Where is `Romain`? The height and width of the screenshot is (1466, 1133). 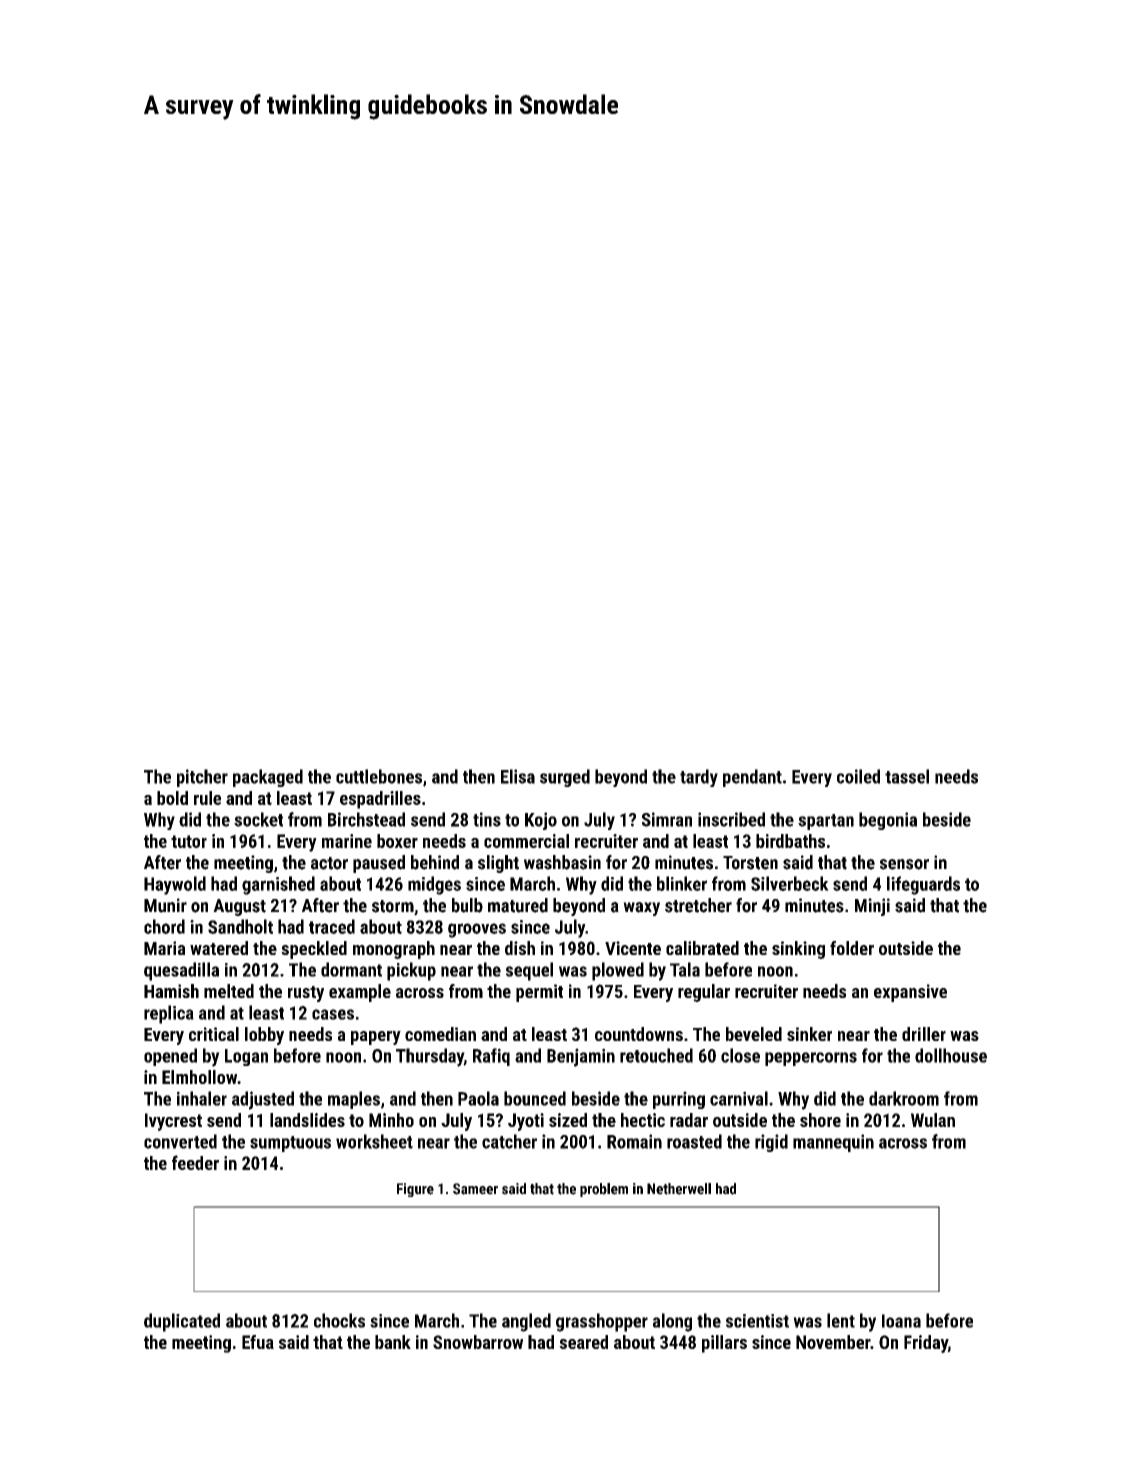 Romain is located at coordinates (634, 1141).
